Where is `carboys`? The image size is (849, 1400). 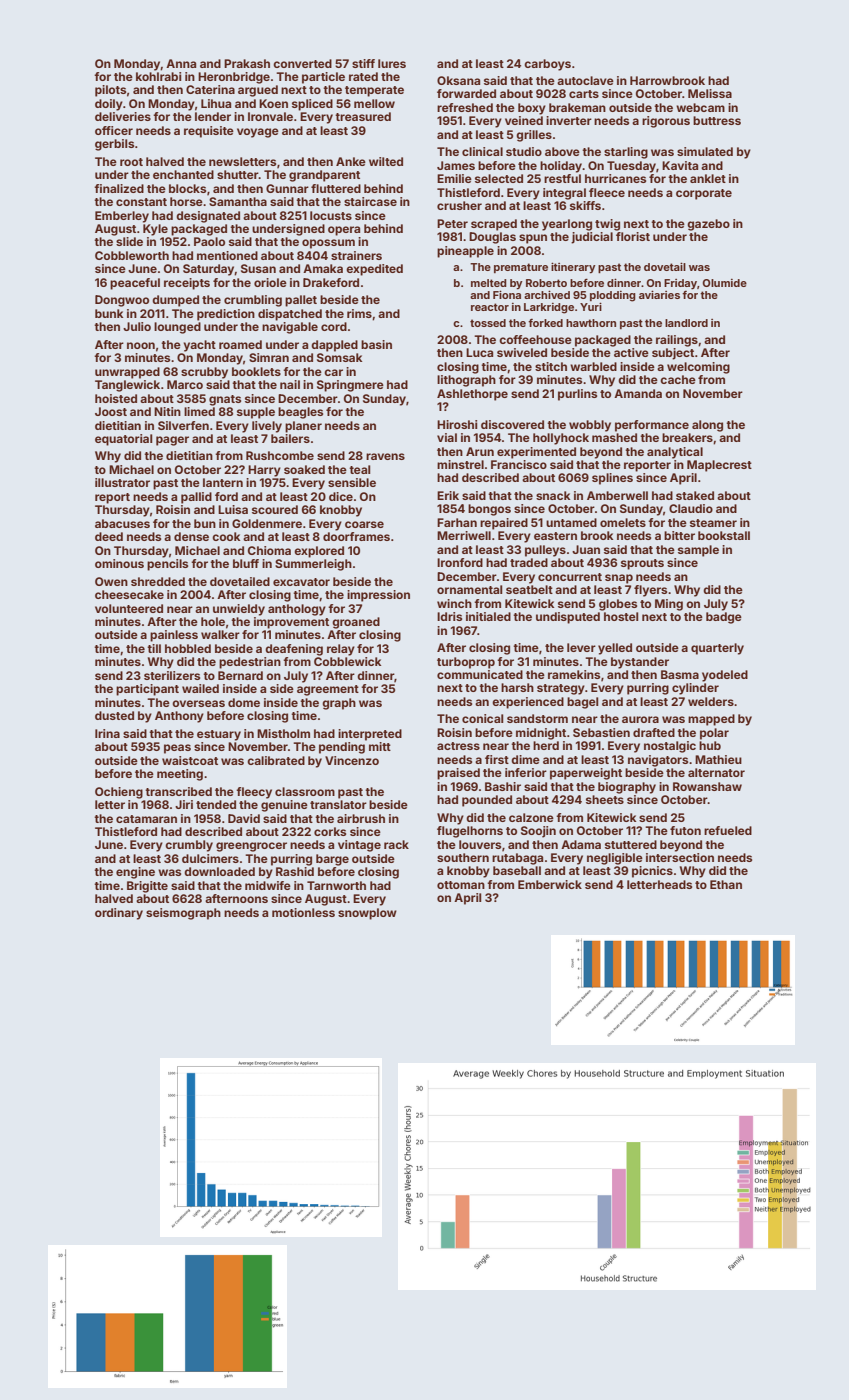
carboys is located at coordinates (547, 65).
